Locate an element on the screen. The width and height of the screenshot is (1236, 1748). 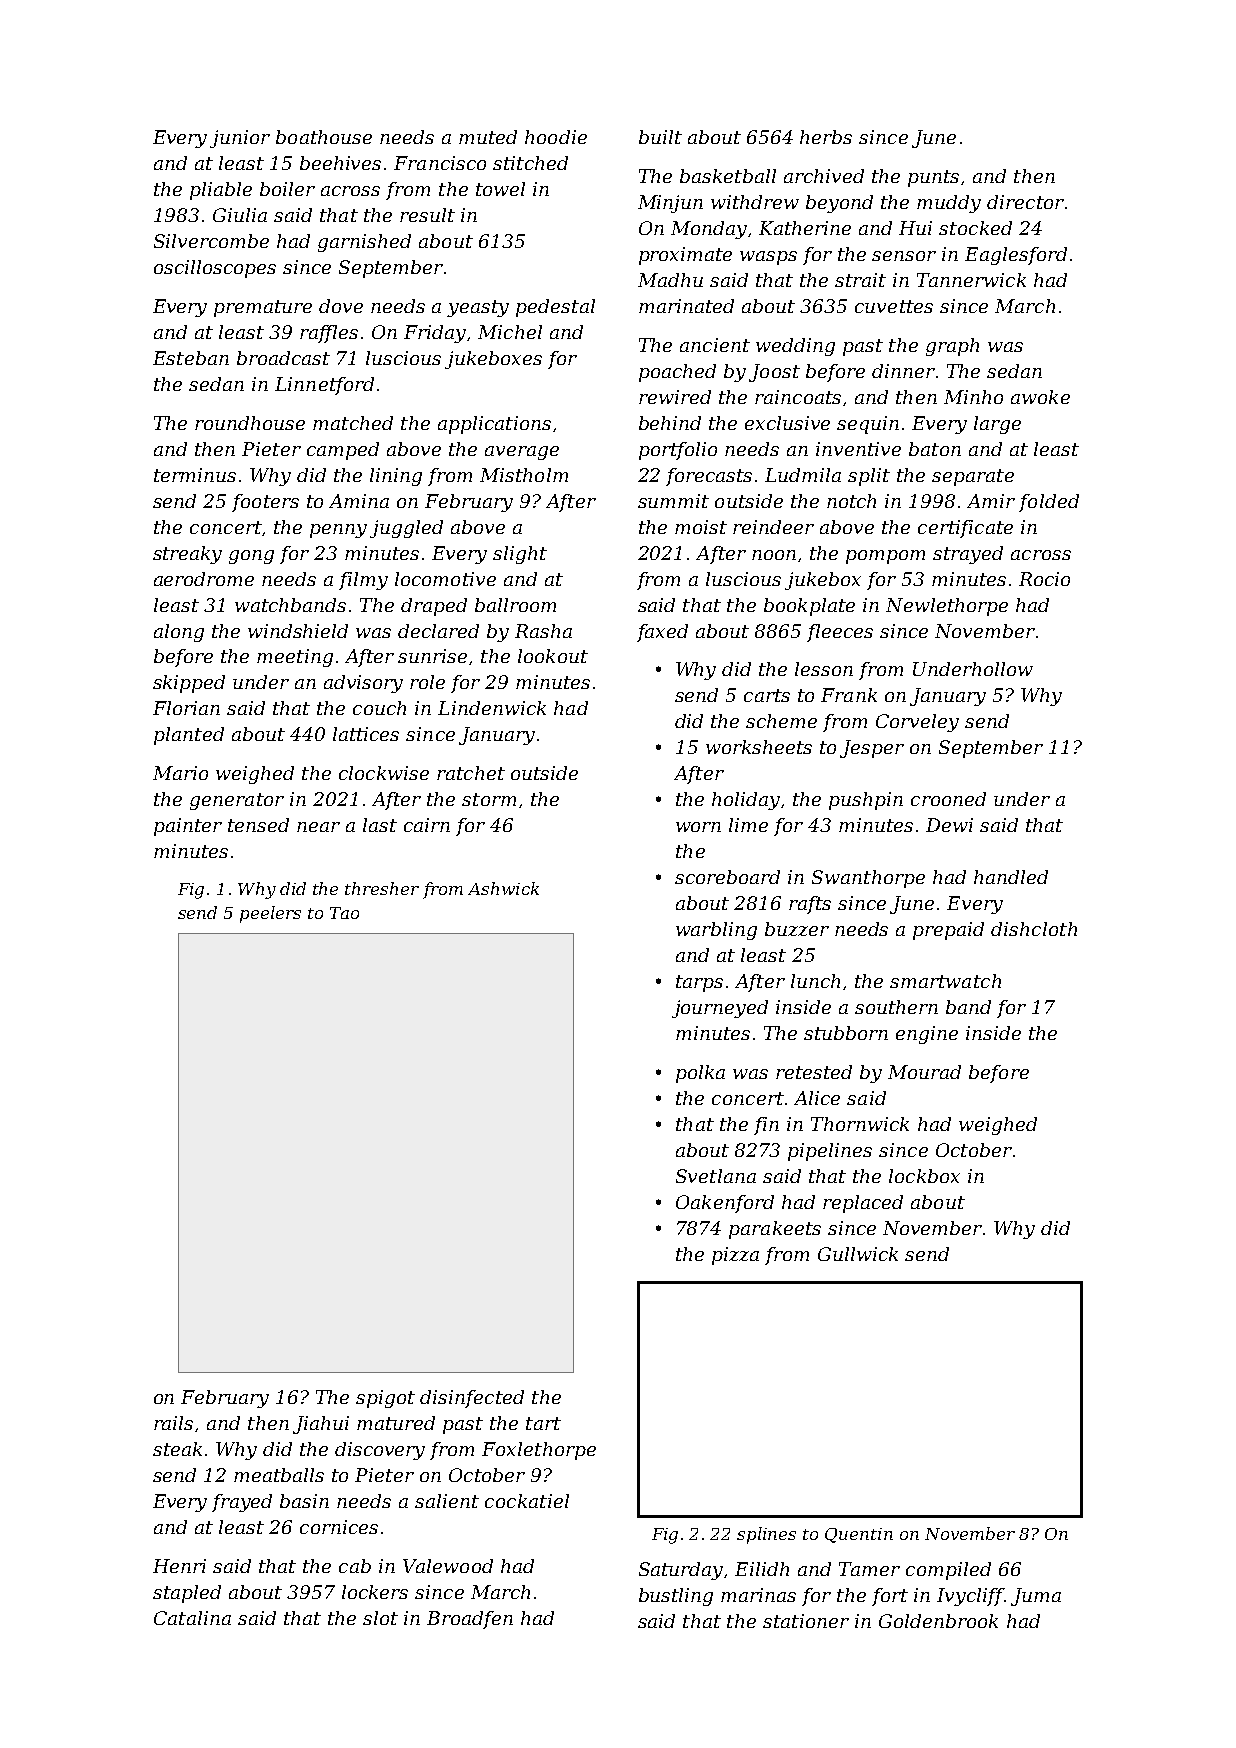
advisory is located at coordinates (363, 684).
